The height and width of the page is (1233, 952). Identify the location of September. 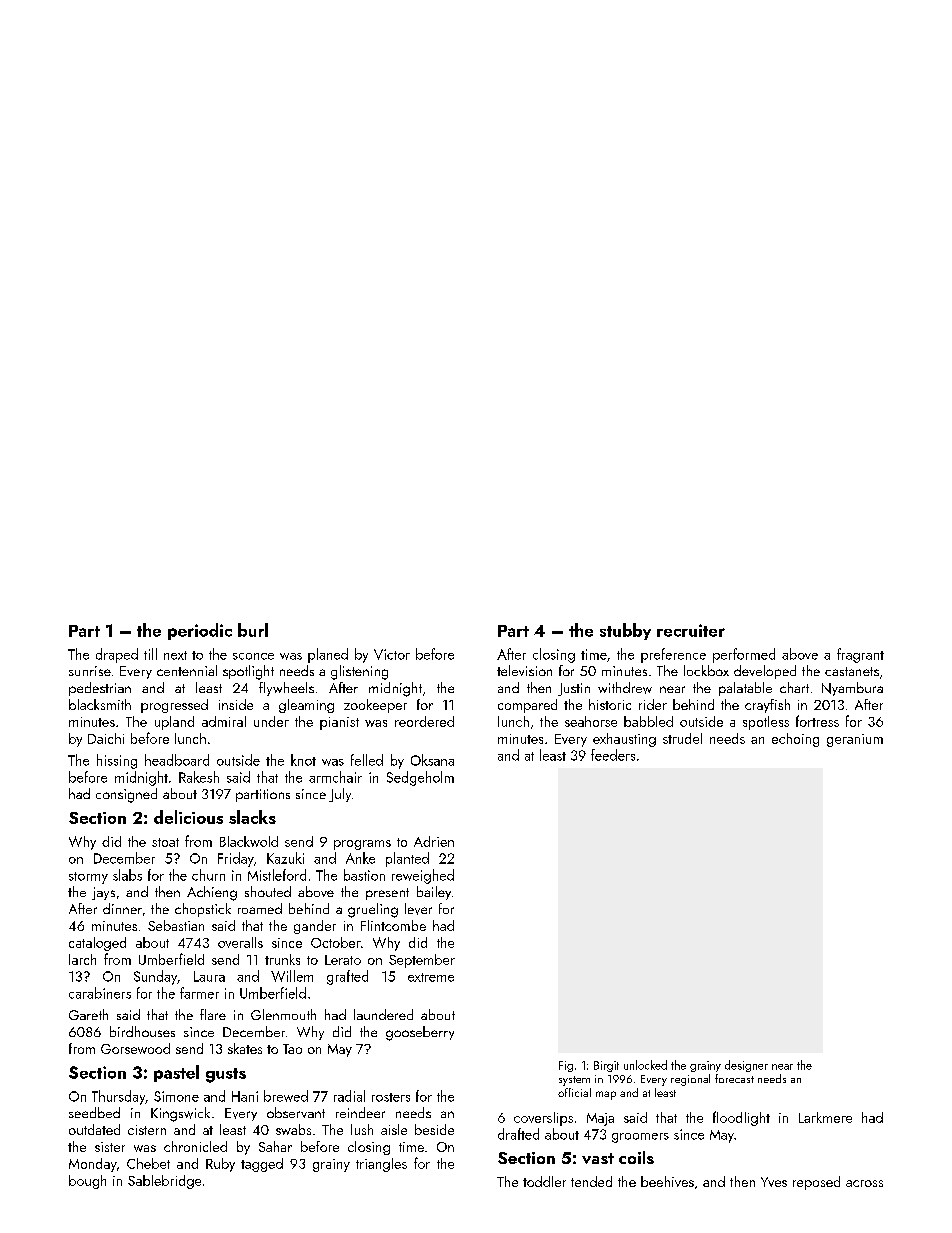
(422, 961).
